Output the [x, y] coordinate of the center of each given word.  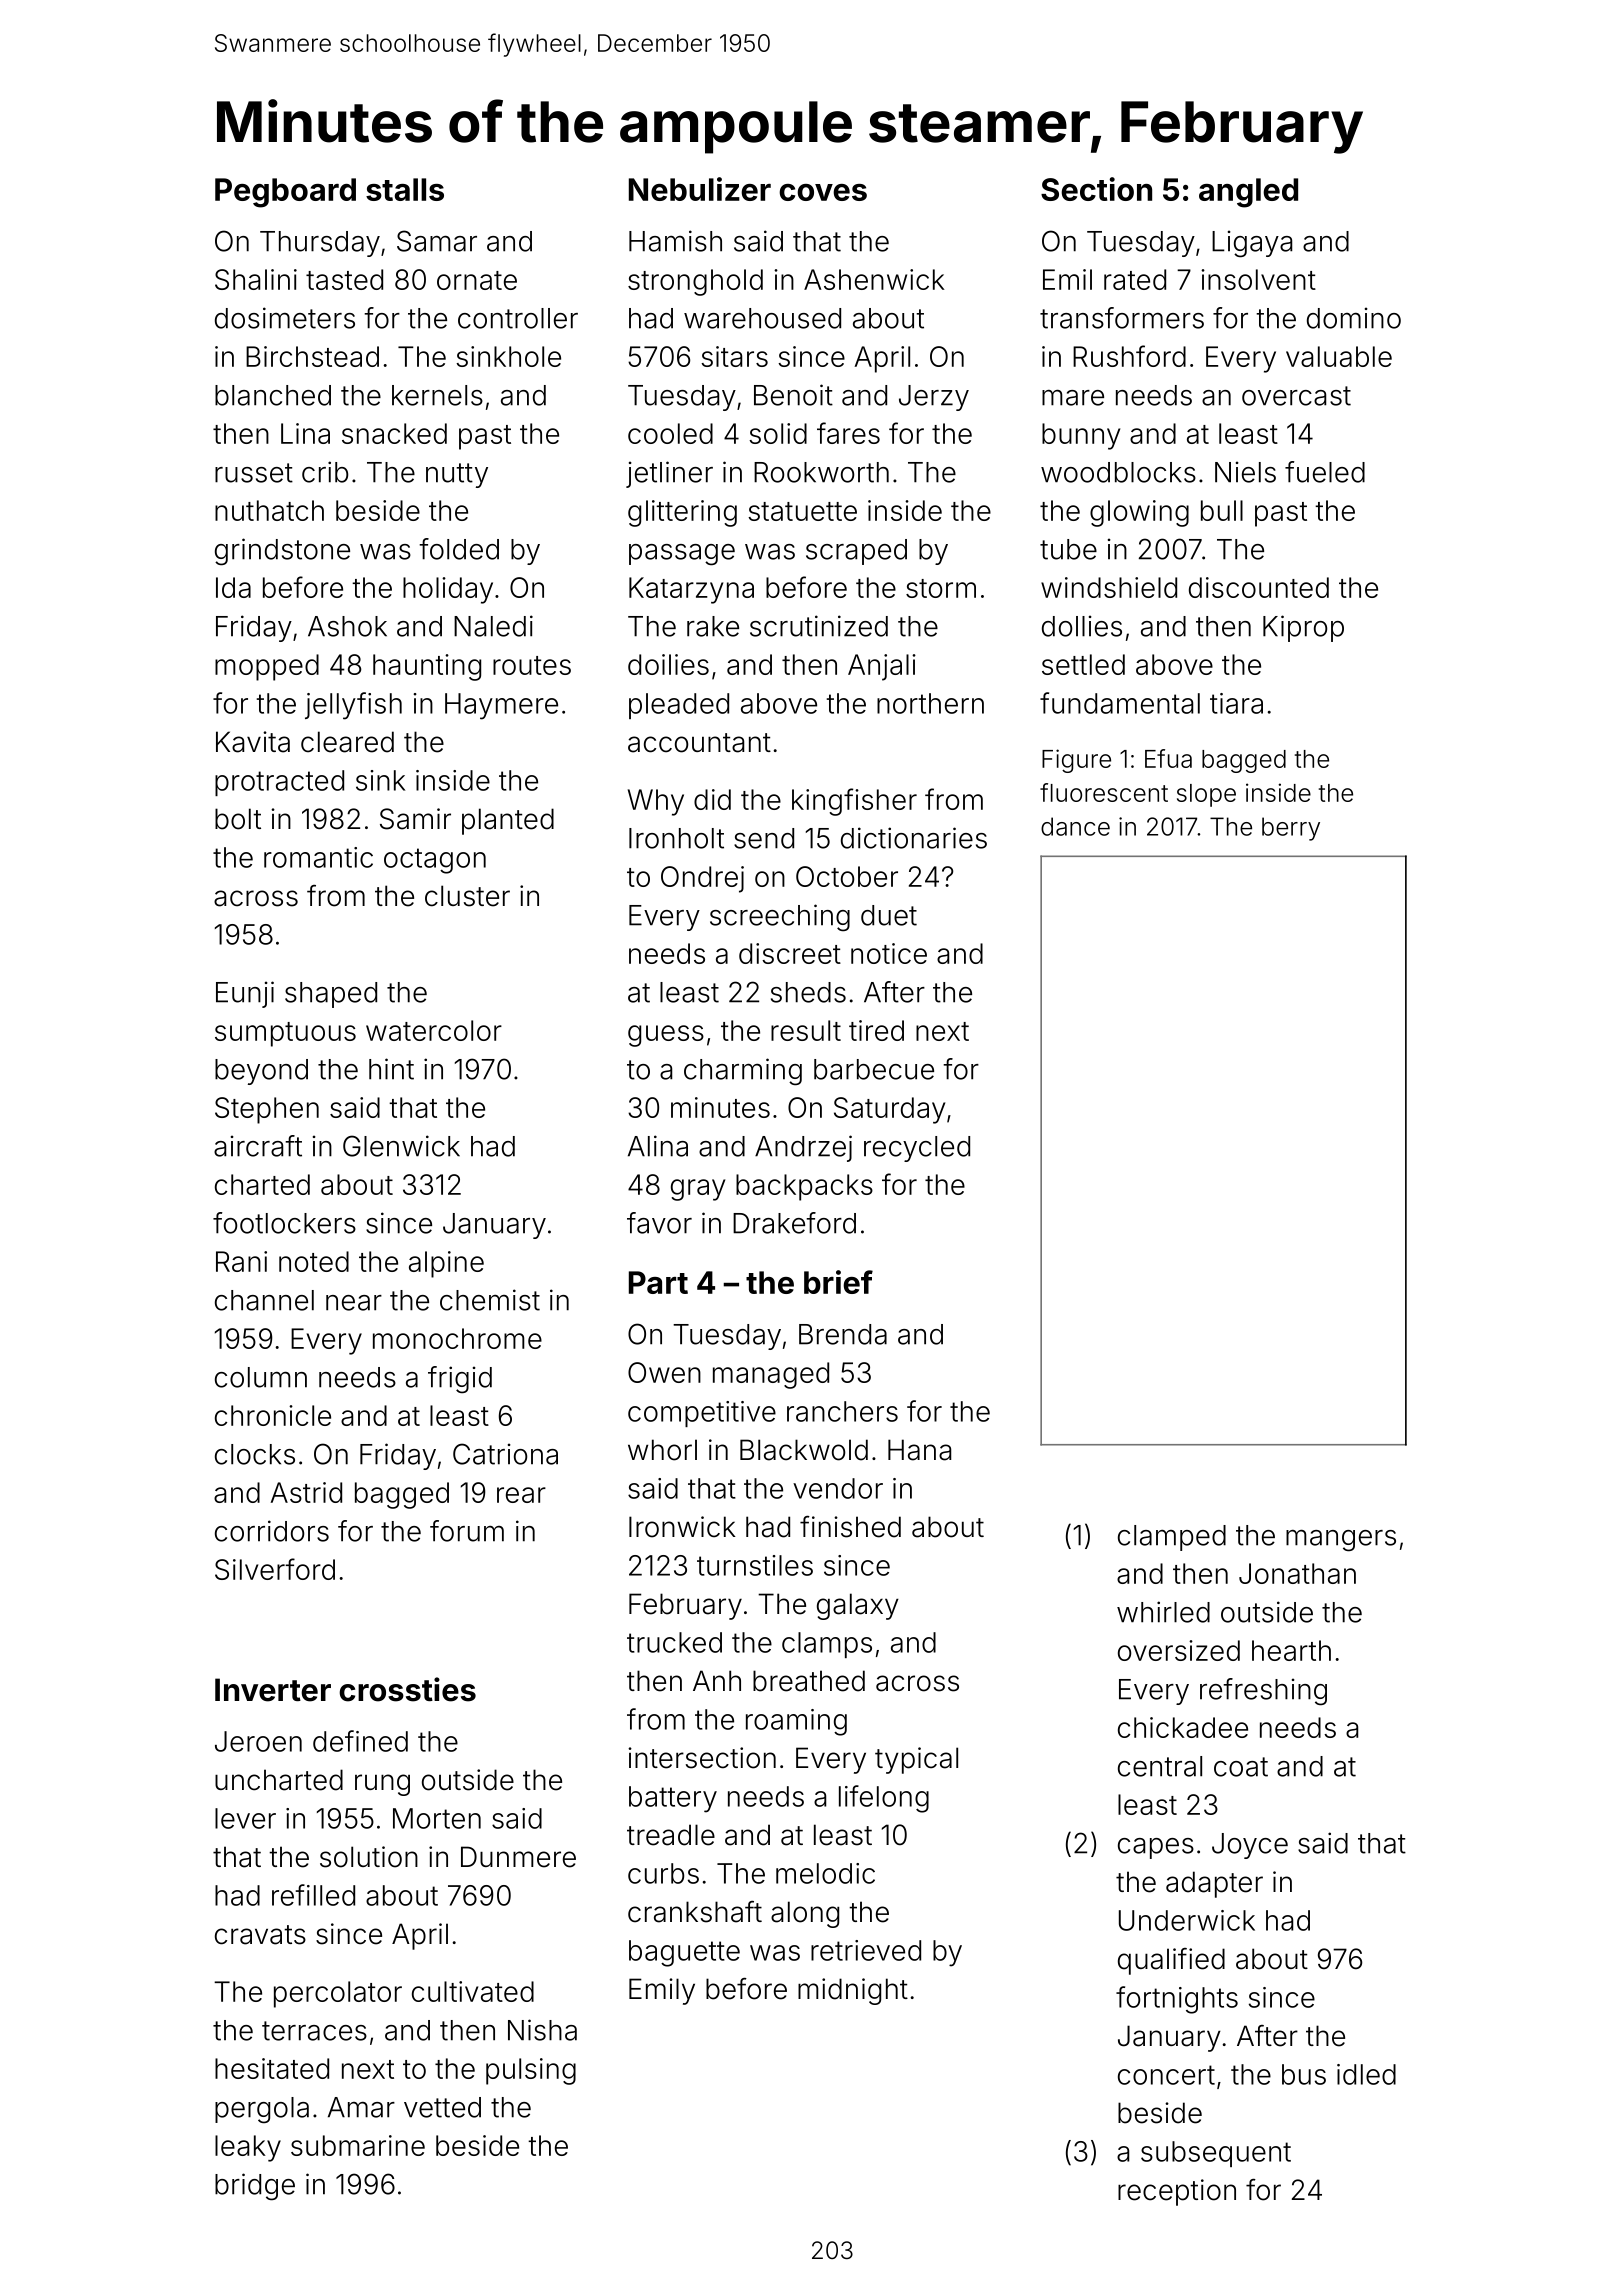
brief [838, 1282]
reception [1177, 2192]
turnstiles [755, 1565]
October [847, 876]
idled [1366, 2074]
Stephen [267, 1110]
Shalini [256, 279]
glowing [1139, 513]
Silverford [275, 1569]
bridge [255, 2187]
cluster [467, 896]
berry [1291, 829]
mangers [1341, 1541]
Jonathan [1297, 1573]
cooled [670, 433]
